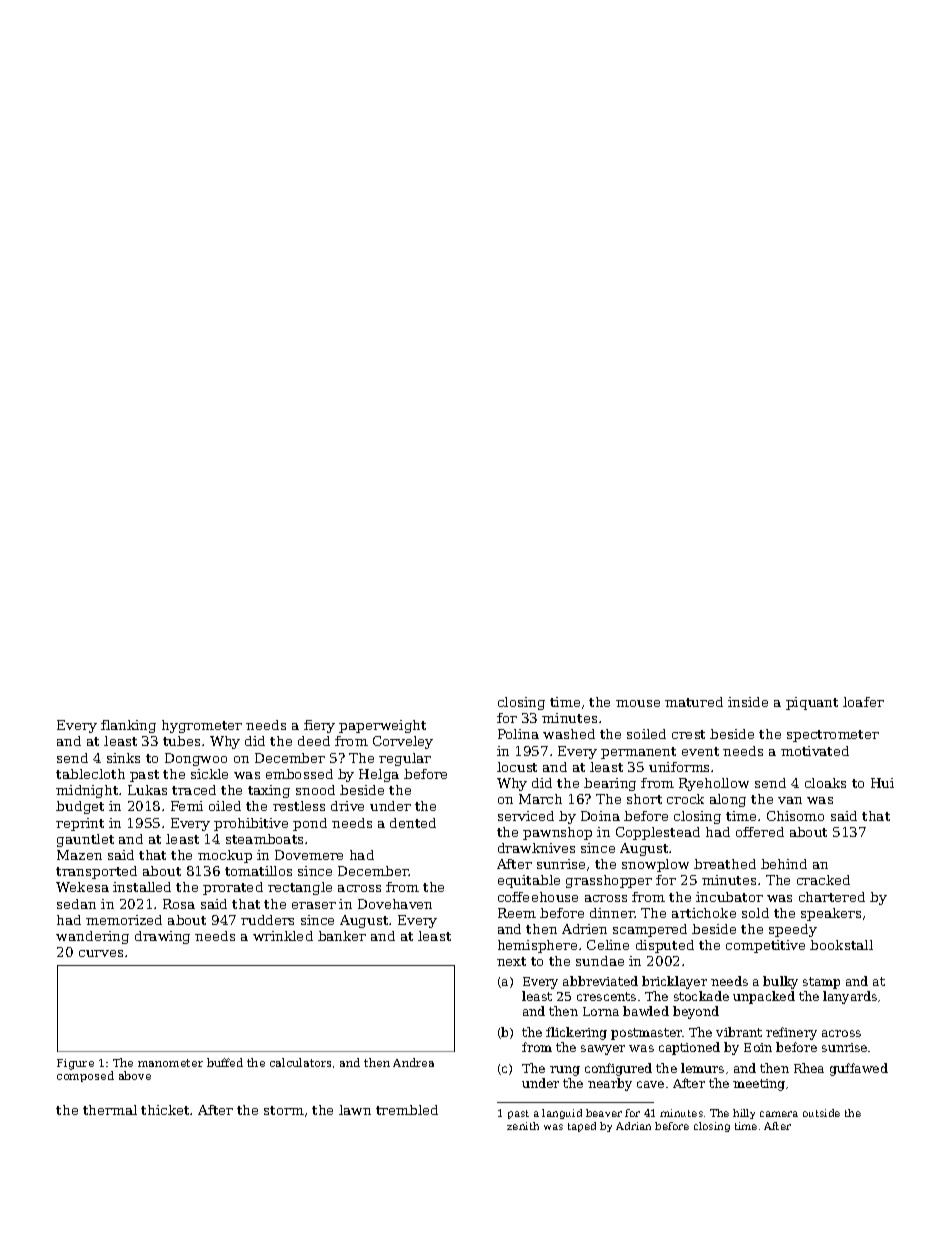  I want to click on composed, so click(85, 1076).
